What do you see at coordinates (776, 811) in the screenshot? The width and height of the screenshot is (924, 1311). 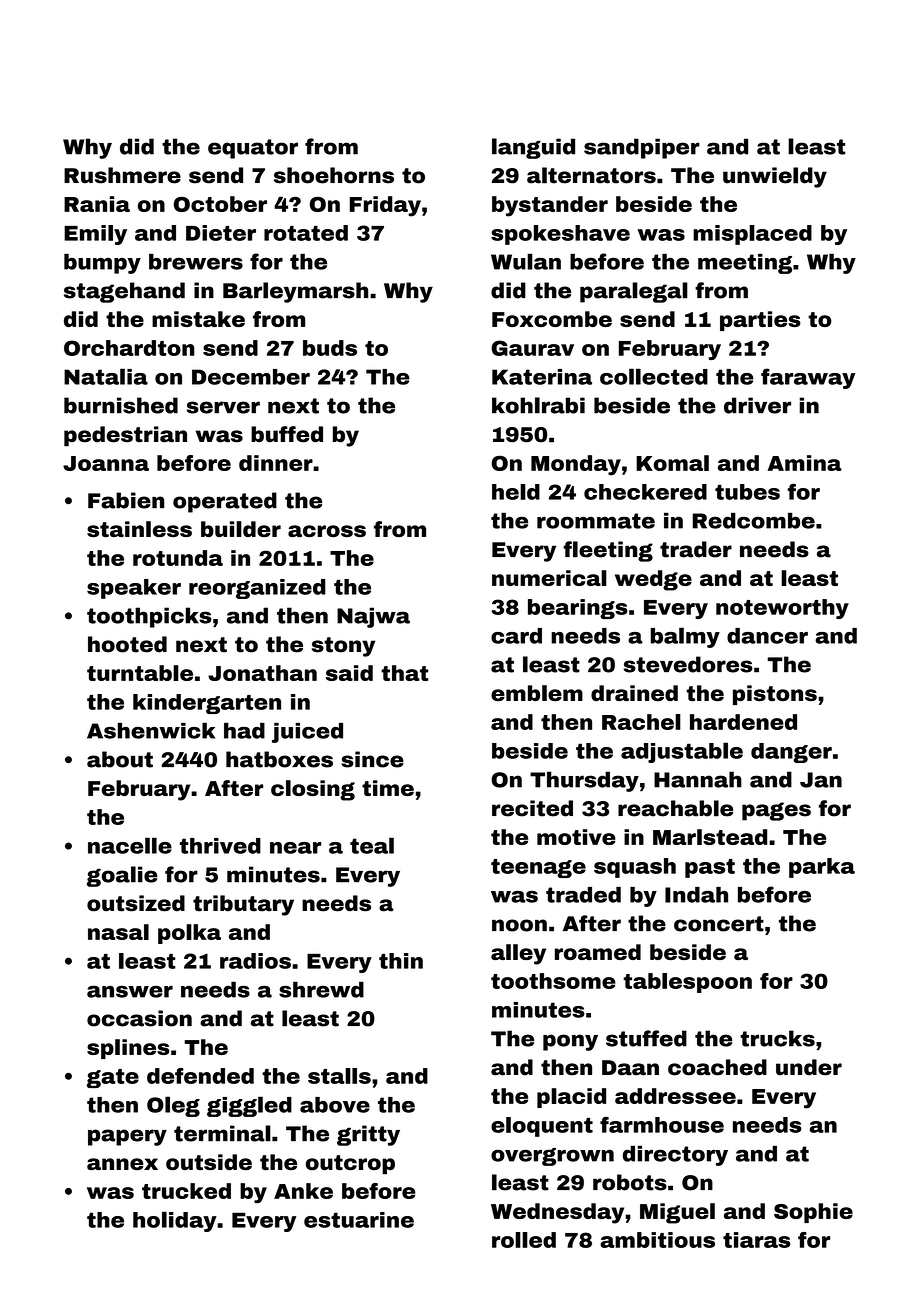 I see `pages` at bounding box center [776, 811].
